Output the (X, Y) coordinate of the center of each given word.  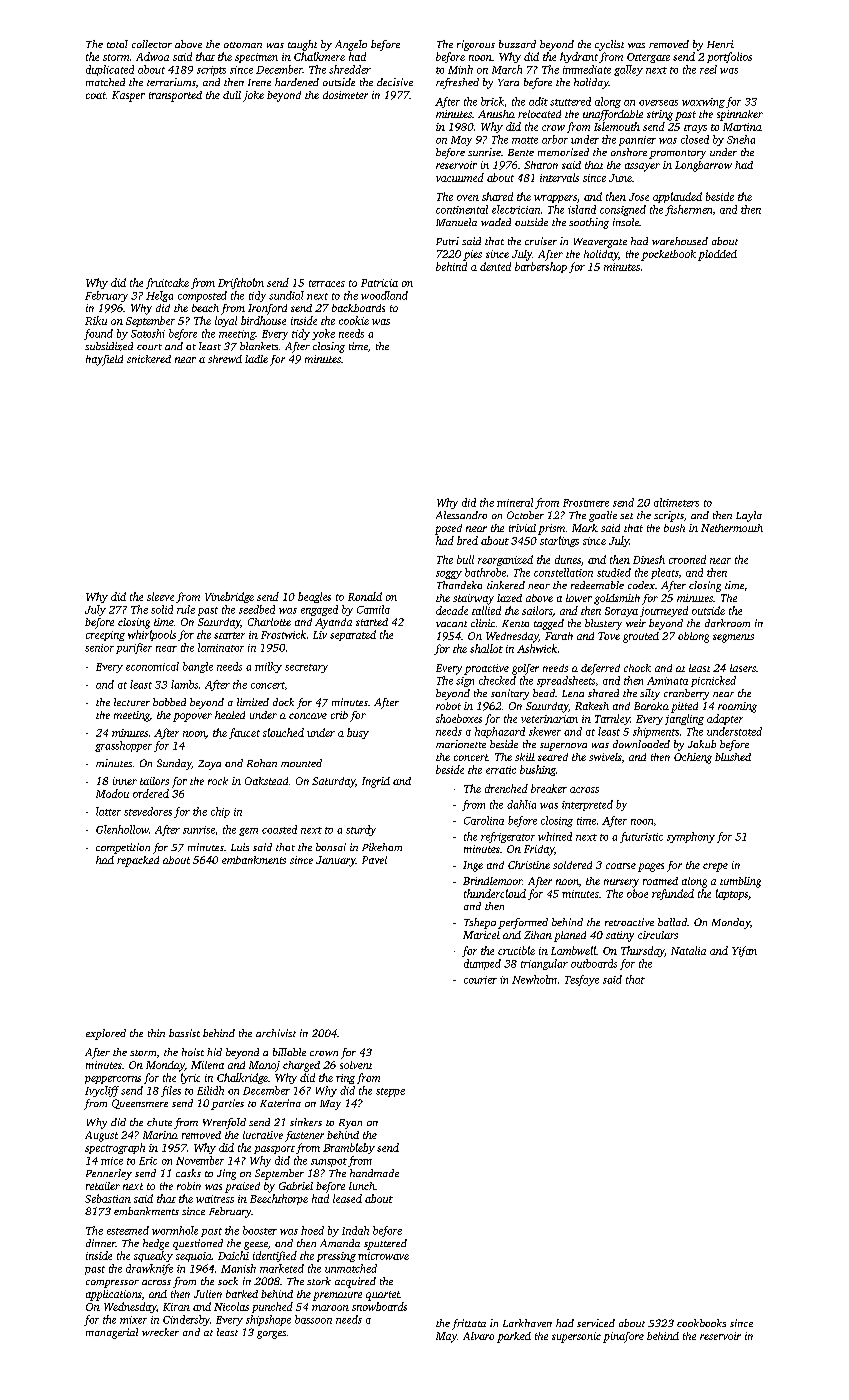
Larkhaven (527, 1323)
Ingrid (376, 782)
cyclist (609, 45)
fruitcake (167, 283)
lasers (743, 668)
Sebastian (108, 1198)
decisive (395, 82)
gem (248, 832)
